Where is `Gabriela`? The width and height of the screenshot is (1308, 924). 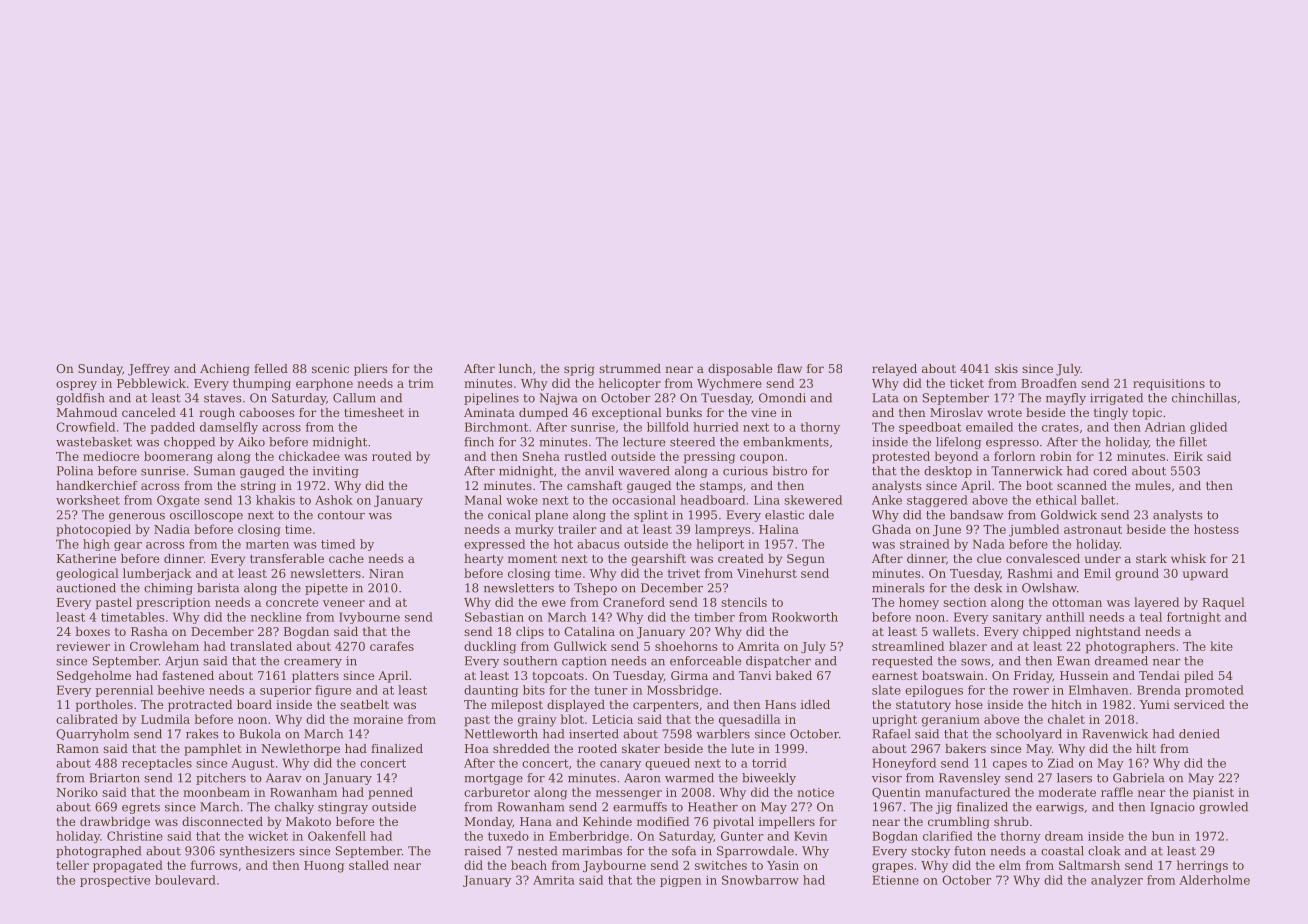 Gabriela is located at coordinates (1138, 778).
